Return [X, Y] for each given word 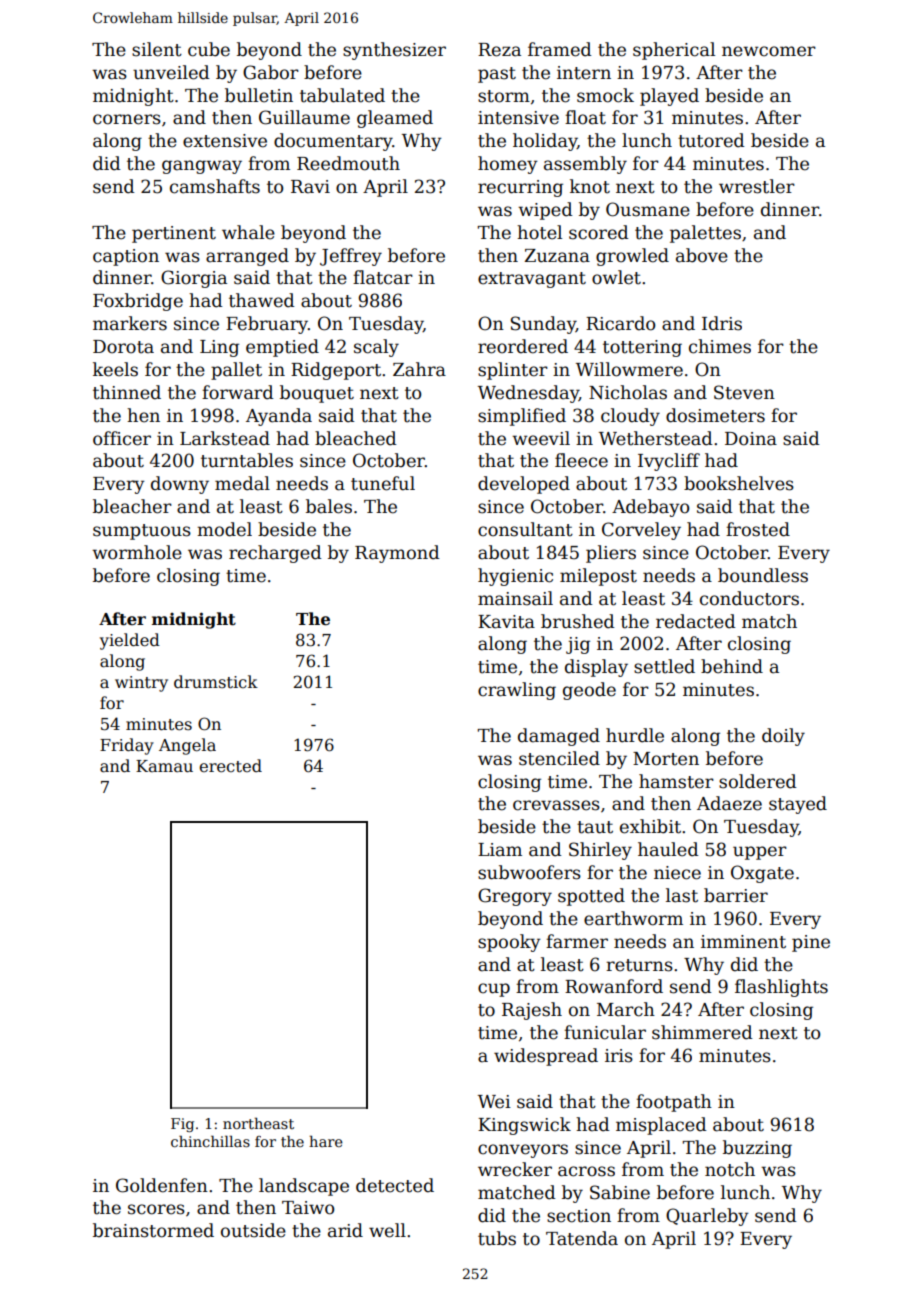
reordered [523, 346]
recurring [520, 188]
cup [494, 990]
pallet [236, 371]
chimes [720, 346]
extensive [225, 141]
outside [253, 1230]
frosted [758, 529]
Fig [182, 1125]
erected [230, 766]
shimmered [702, 1032]
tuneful [383, 483]
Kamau [164, 766]
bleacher [132, 506]
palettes [705, 234]
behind [732, 666]
